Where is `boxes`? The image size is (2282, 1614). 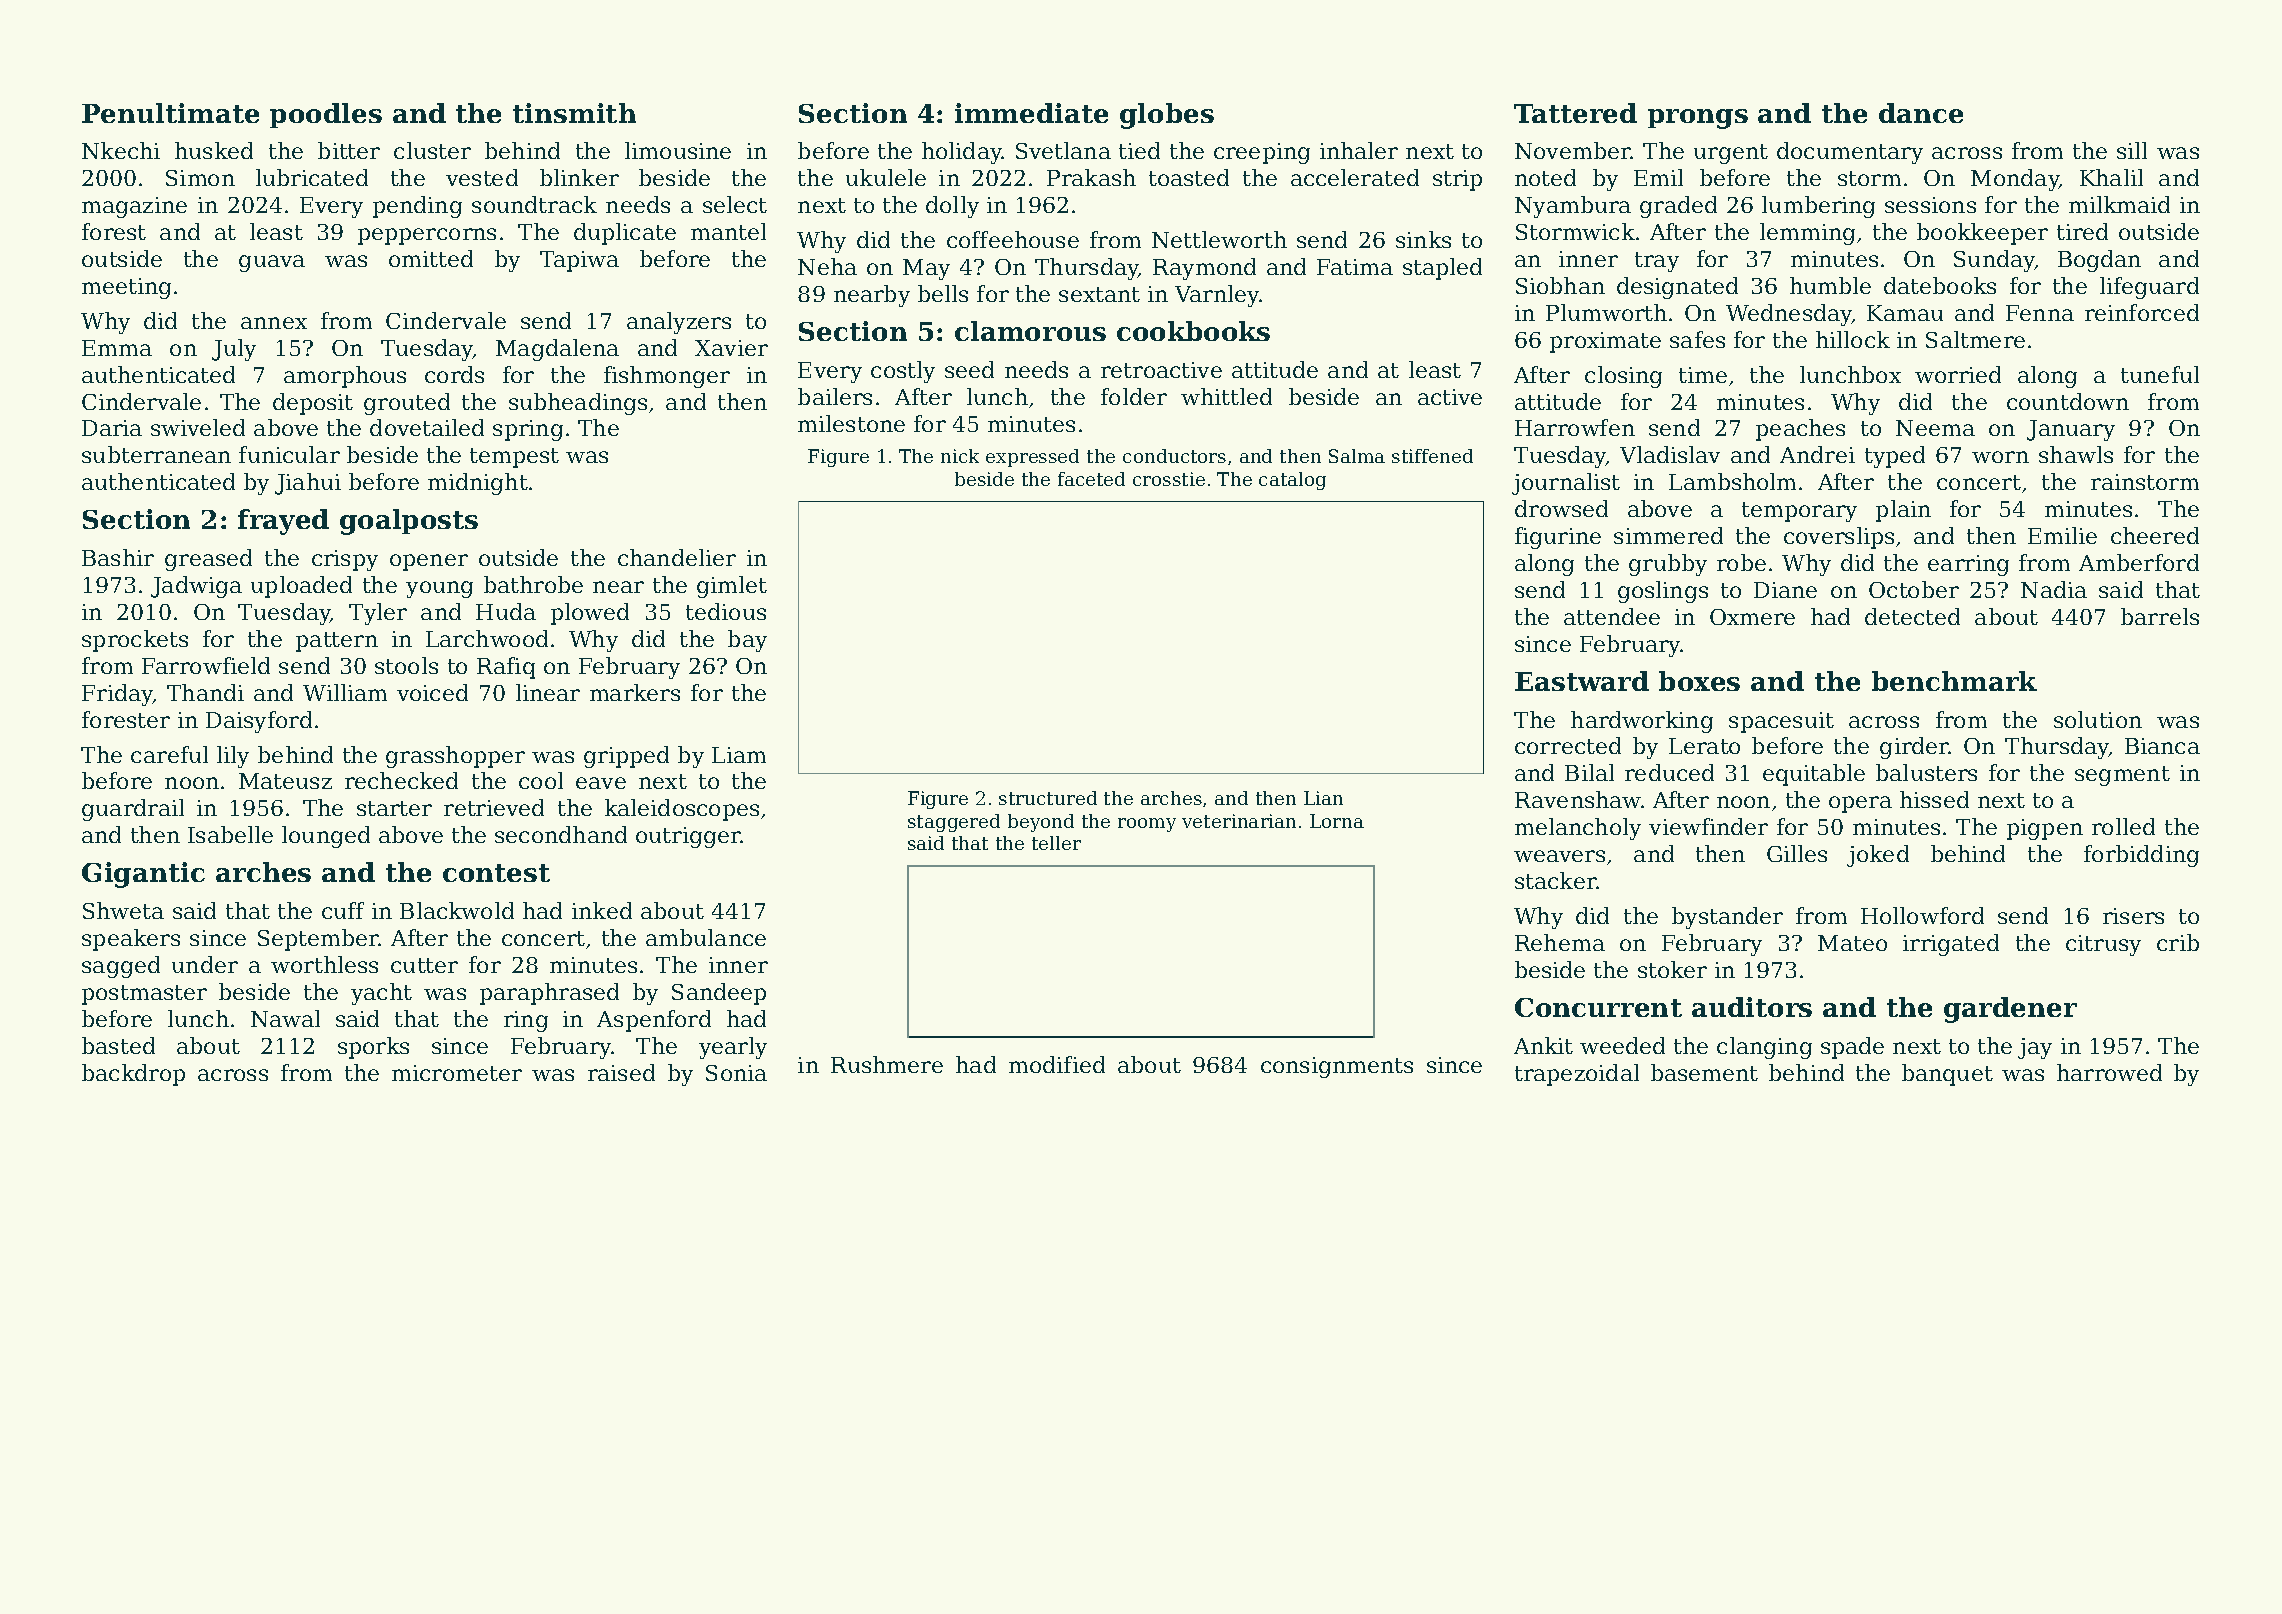 boxes is located at coordinates (1699, 681).
